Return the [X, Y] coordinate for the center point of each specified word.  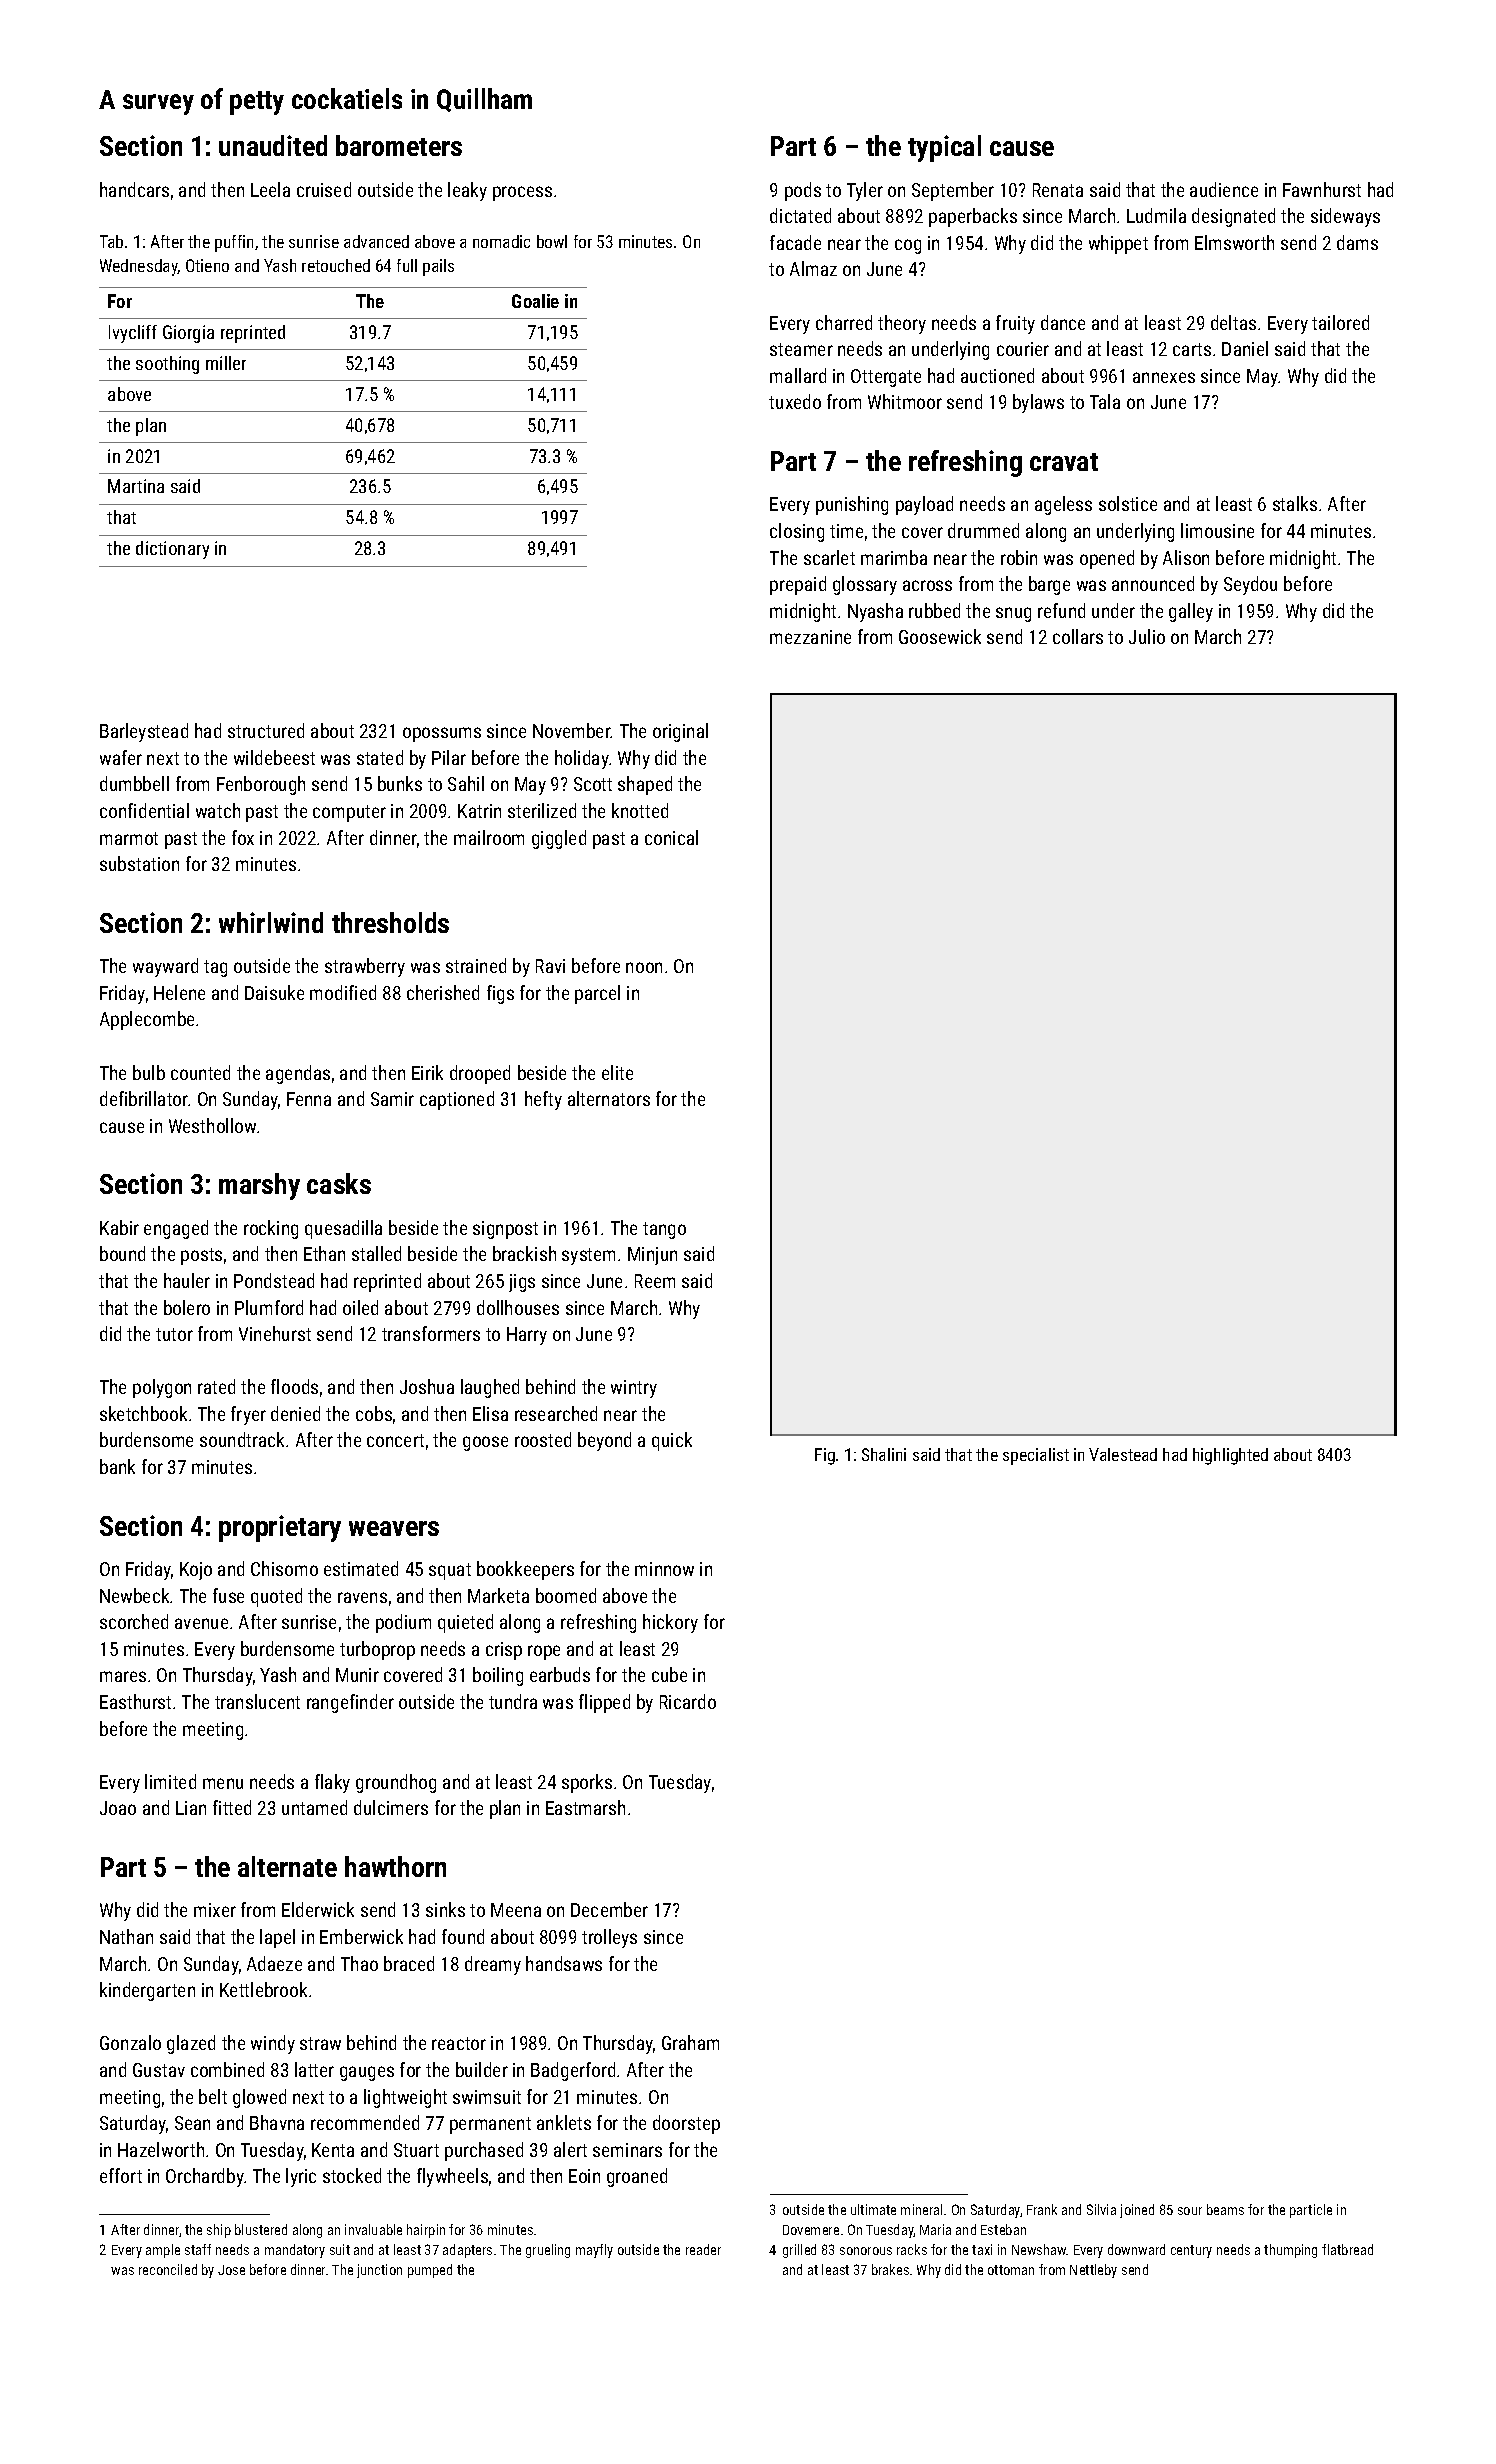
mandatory [295, 2251]
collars [1078, 636]
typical [944, 148]
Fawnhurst [1322, 189]
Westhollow [212, 1125]
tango [664, 1230]
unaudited [273, 145]
